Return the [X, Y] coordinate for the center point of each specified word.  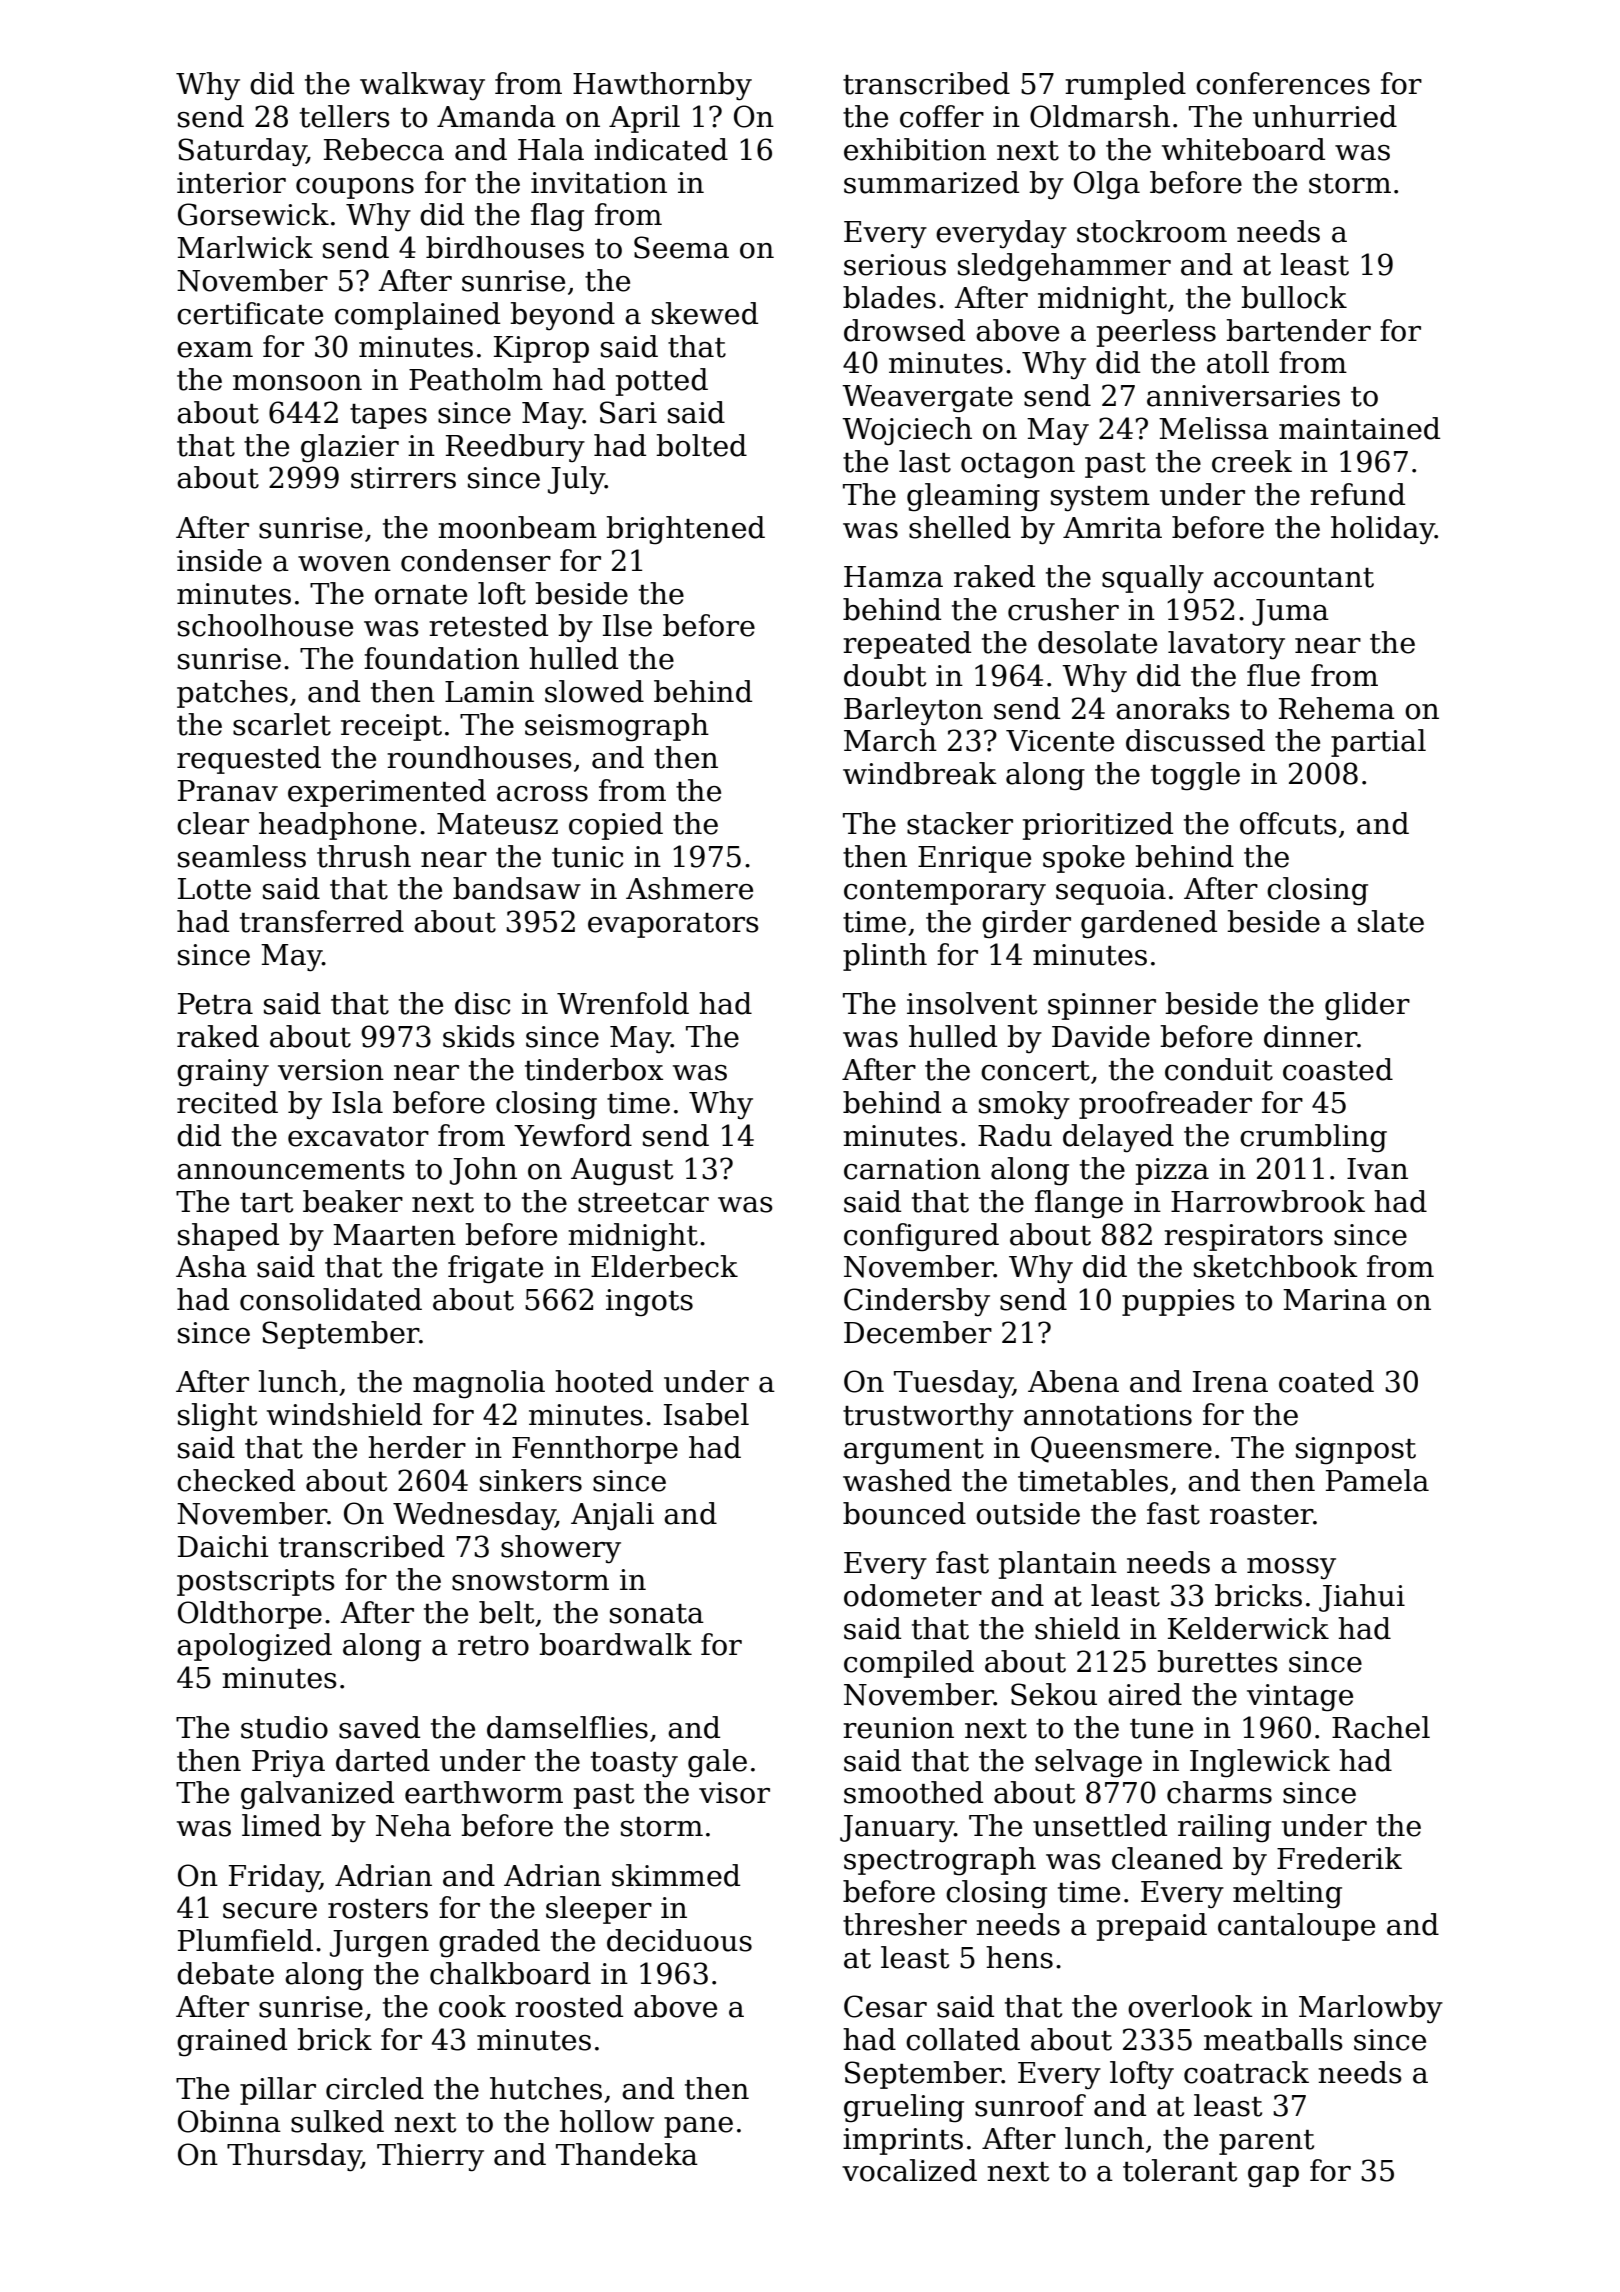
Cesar [885, 2006]
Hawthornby [662, 86]
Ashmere [689, 888]
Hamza [893, 577]
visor [734, 1793]
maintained [1359, 428]
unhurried [1325, 116]
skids [479, 1036]
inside [219, 560]
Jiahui [1362, 1598]
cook [472, 2006]
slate [1391, 921]
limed [281, 1825]
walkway [422, 86]
